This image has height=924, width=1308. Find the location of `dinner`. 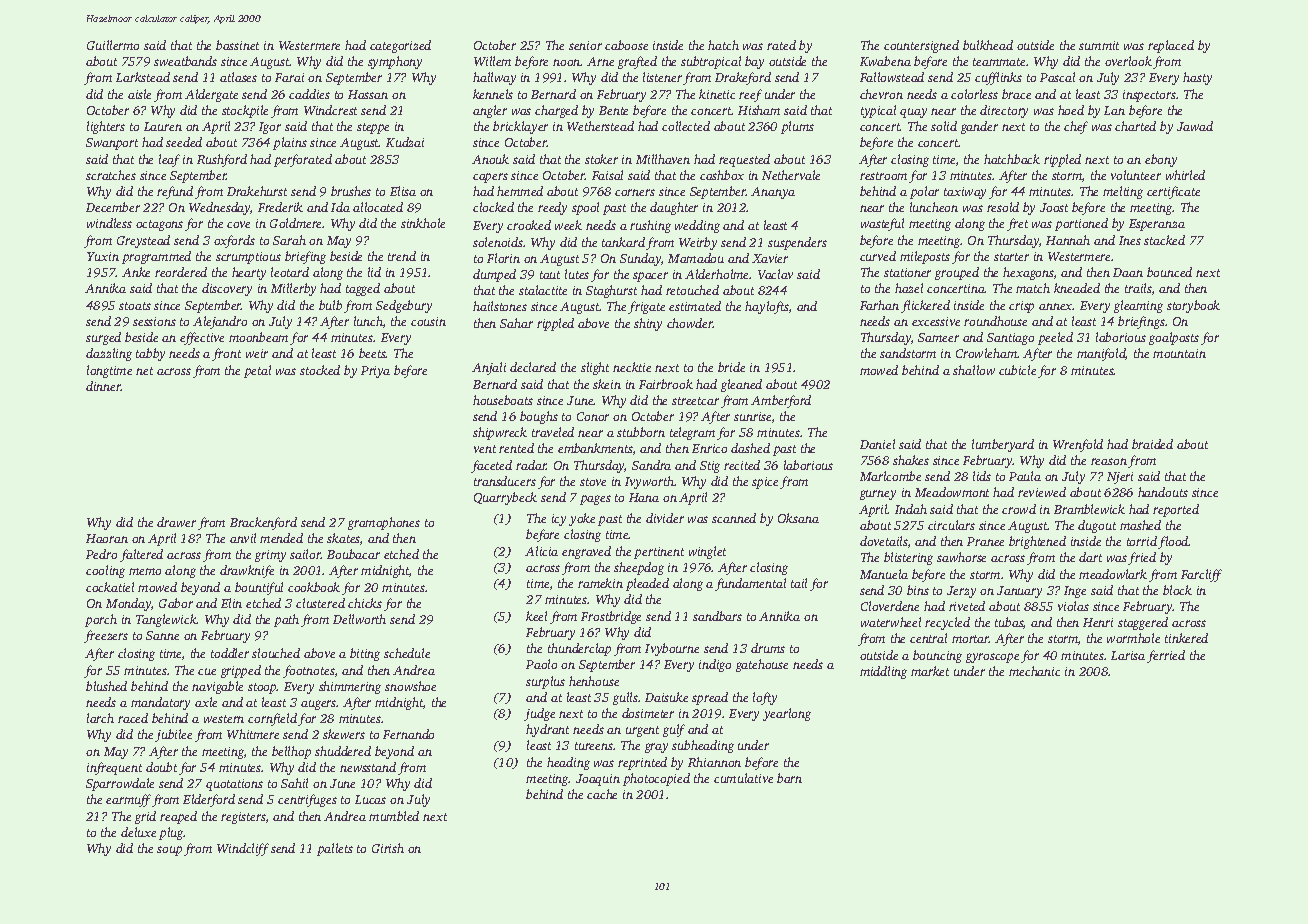

dinner is located at coordinates (103, 386).
